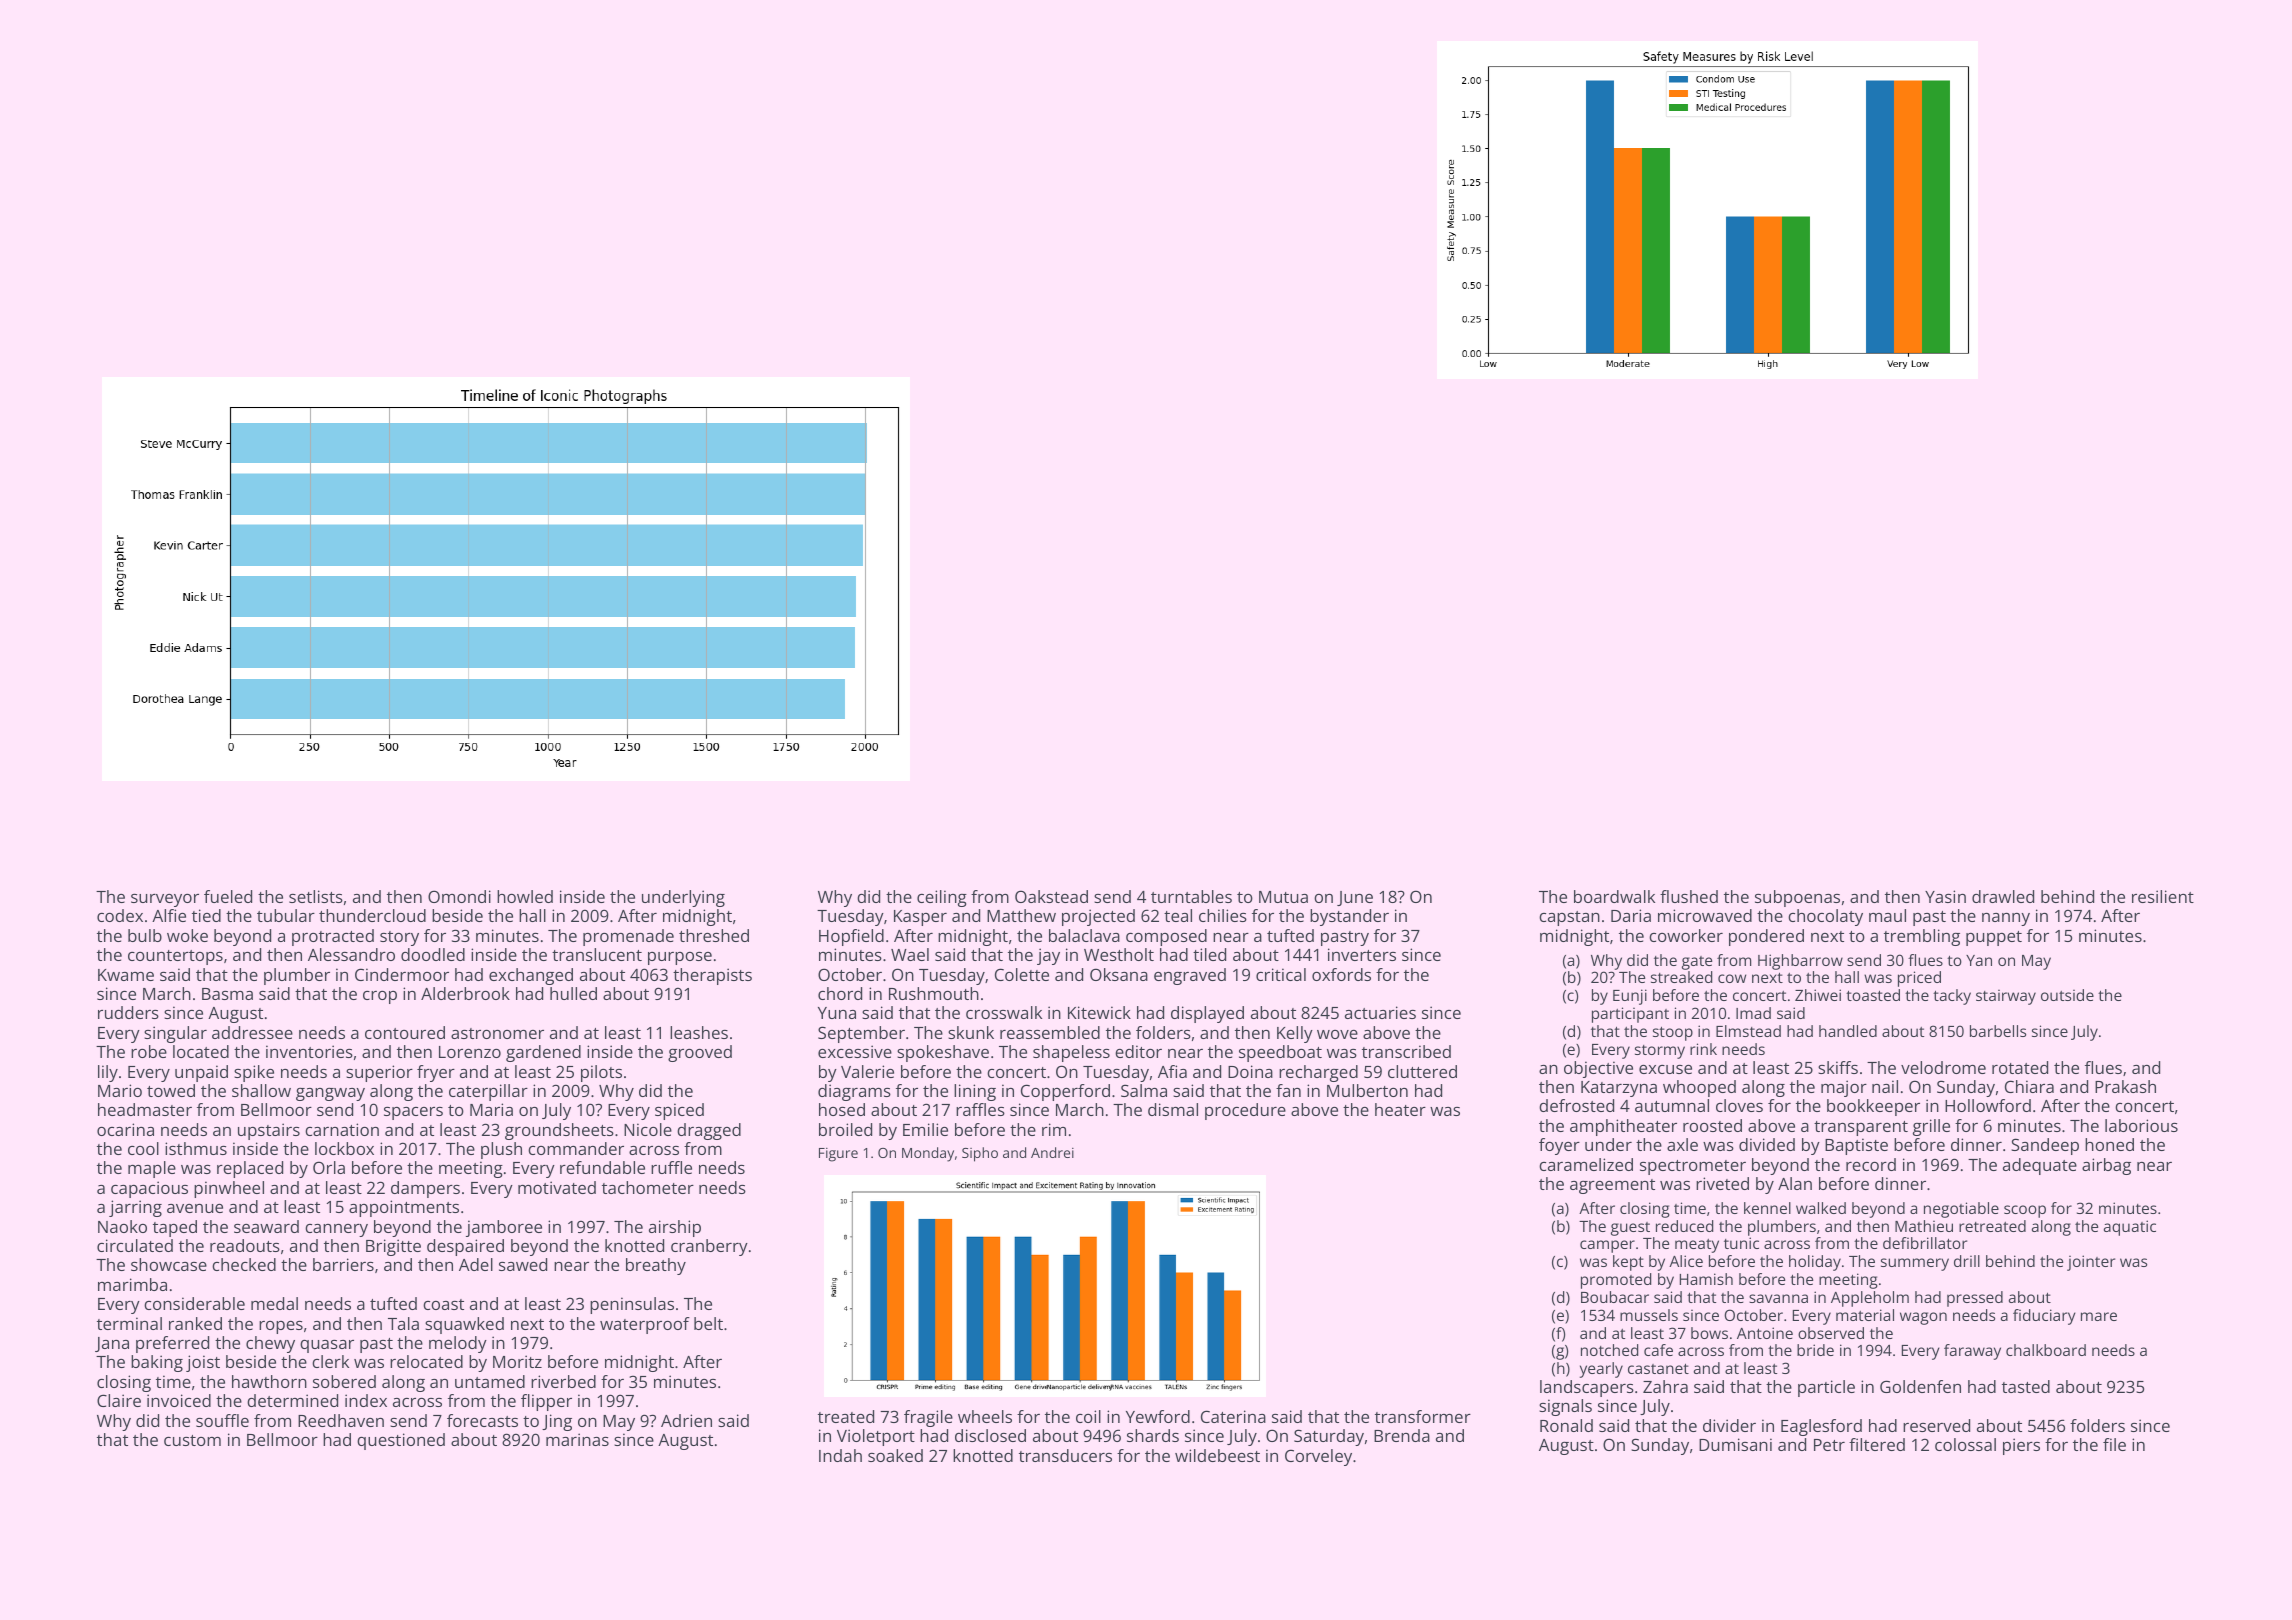 The image size is (2292, 1620). I want to click on coast, so click(443, 1304).
